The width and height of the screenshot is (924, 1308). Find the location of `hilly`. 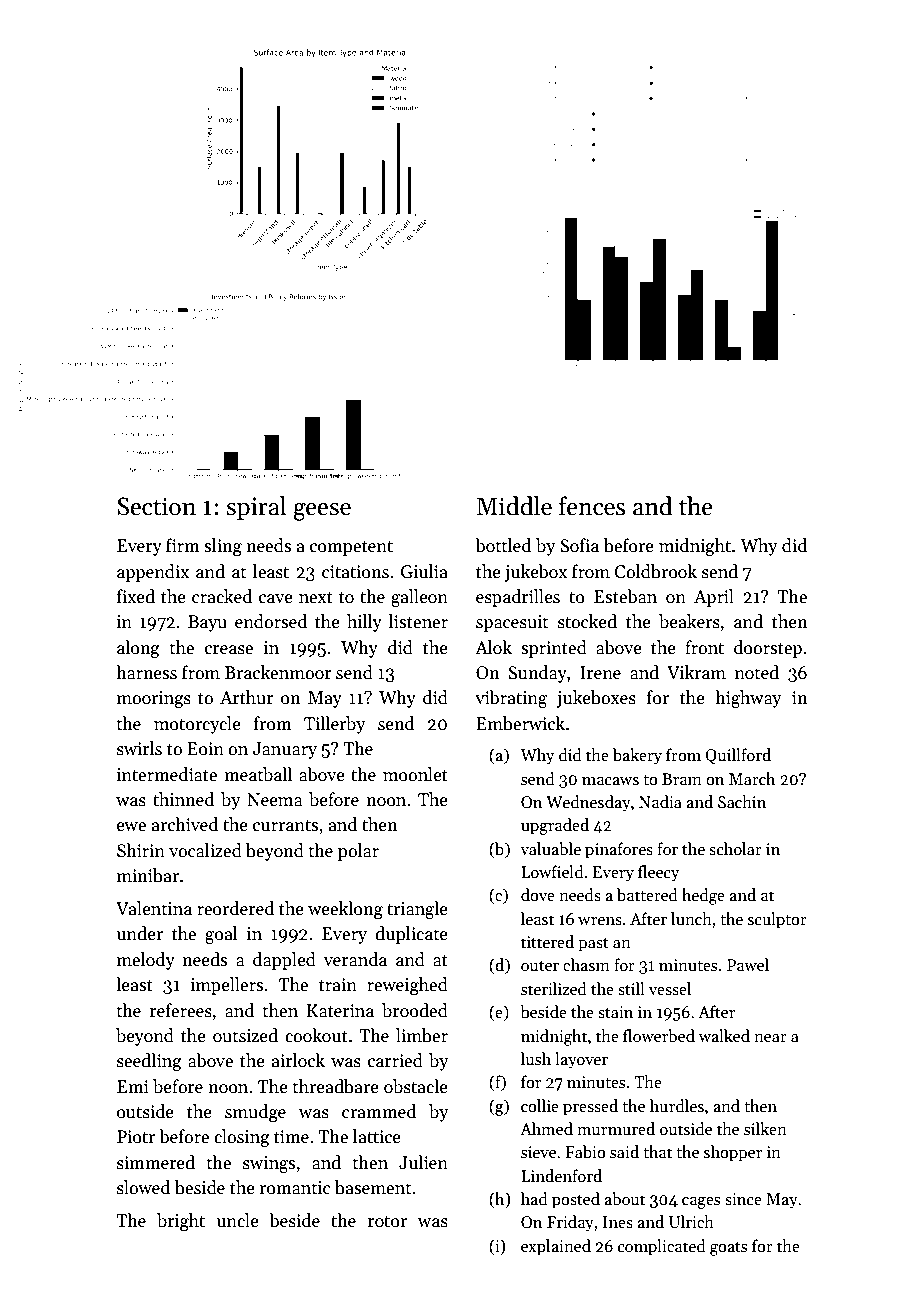

hilly is located at coordinates (364, 623).
